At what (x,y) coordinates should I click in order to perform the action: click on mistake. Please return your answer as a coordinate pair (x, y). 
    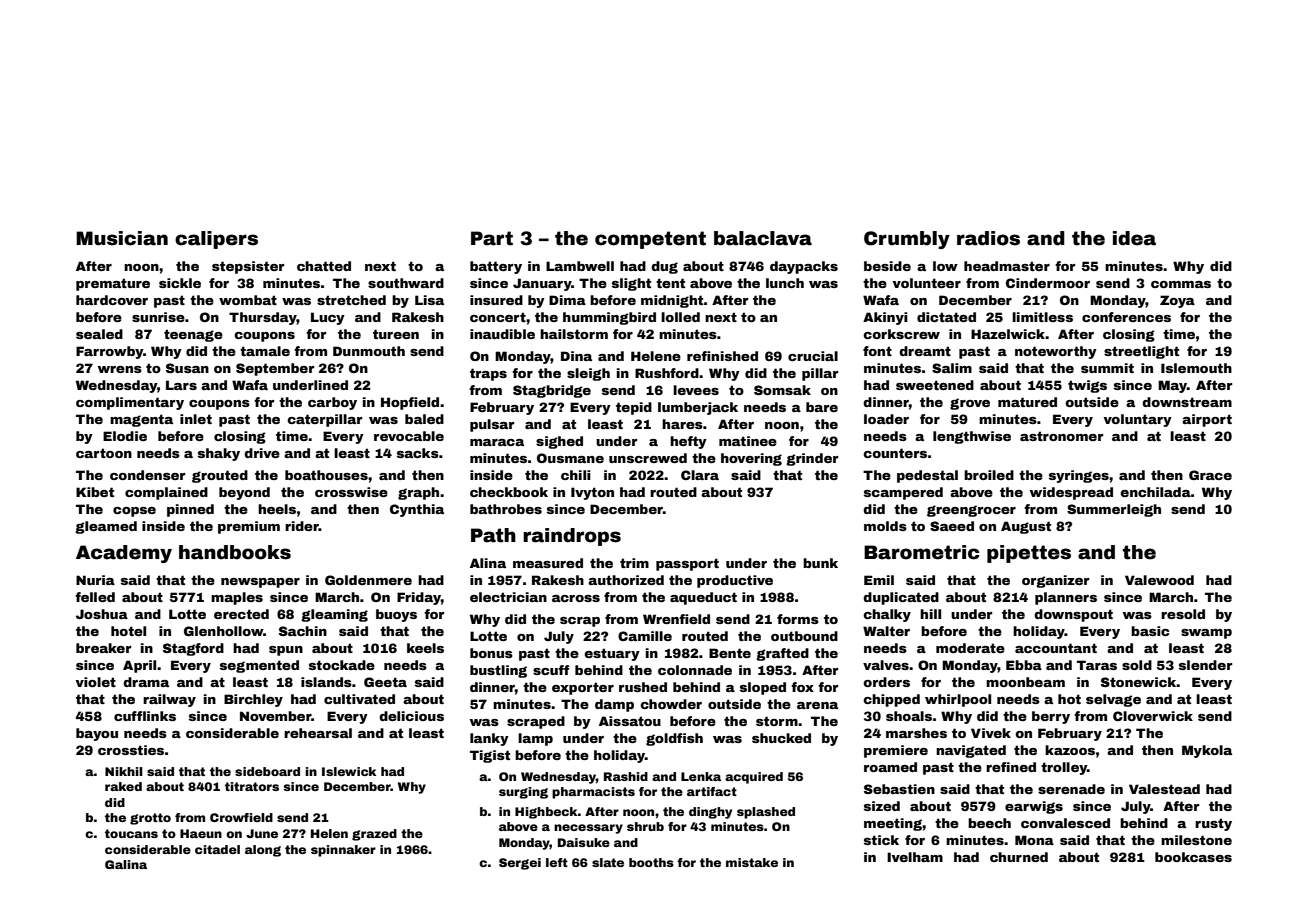
    Looking at the image, I should click on (752, 862).
